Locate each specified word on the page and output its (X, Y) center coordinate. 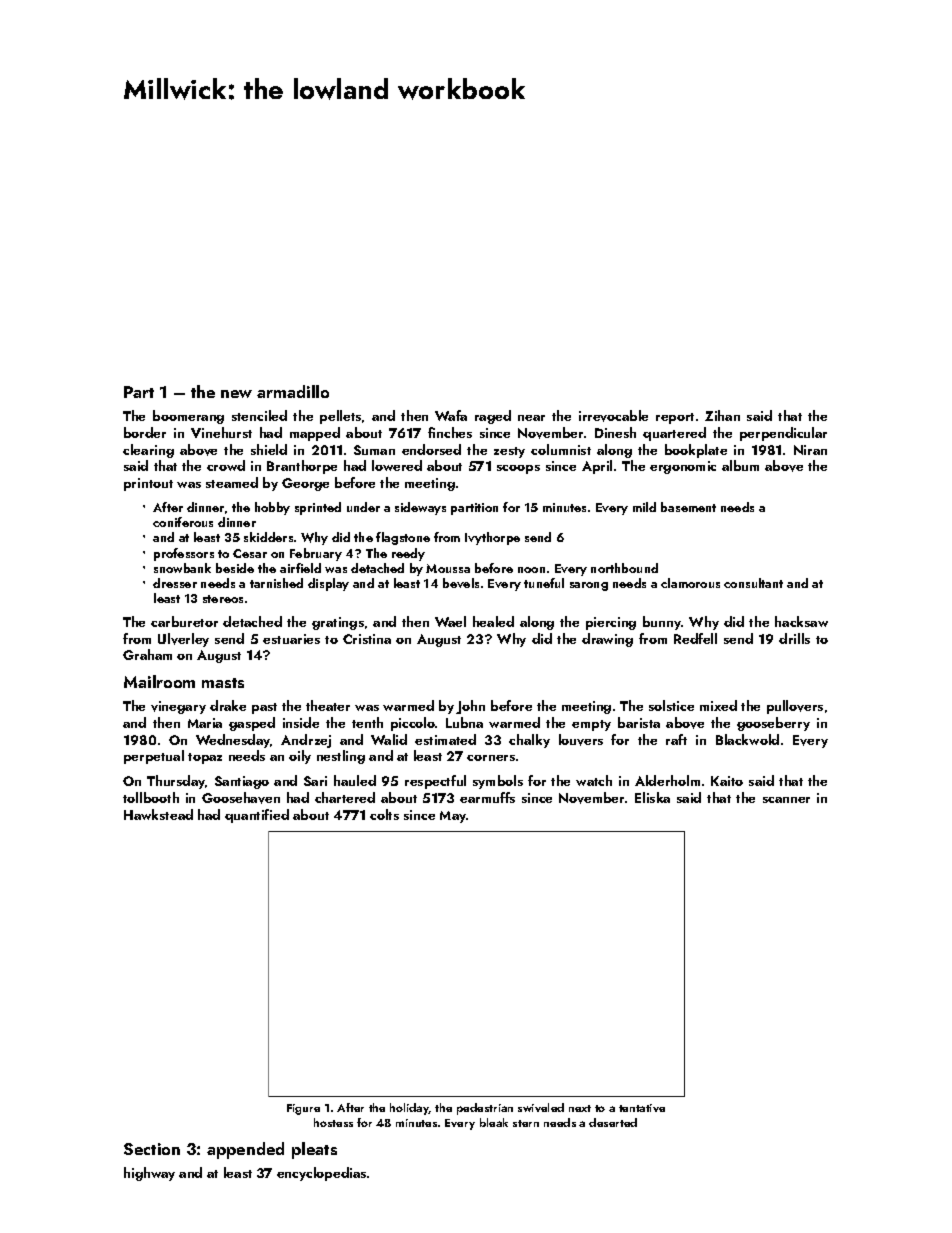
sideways (420, 508)
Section (152, 1149)
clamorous (690, 583)
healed (493, 621)
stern (526, 1123)
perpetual (154, 757)
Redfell (695, 638)
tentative (642, 1108)
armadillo (293, 391)
